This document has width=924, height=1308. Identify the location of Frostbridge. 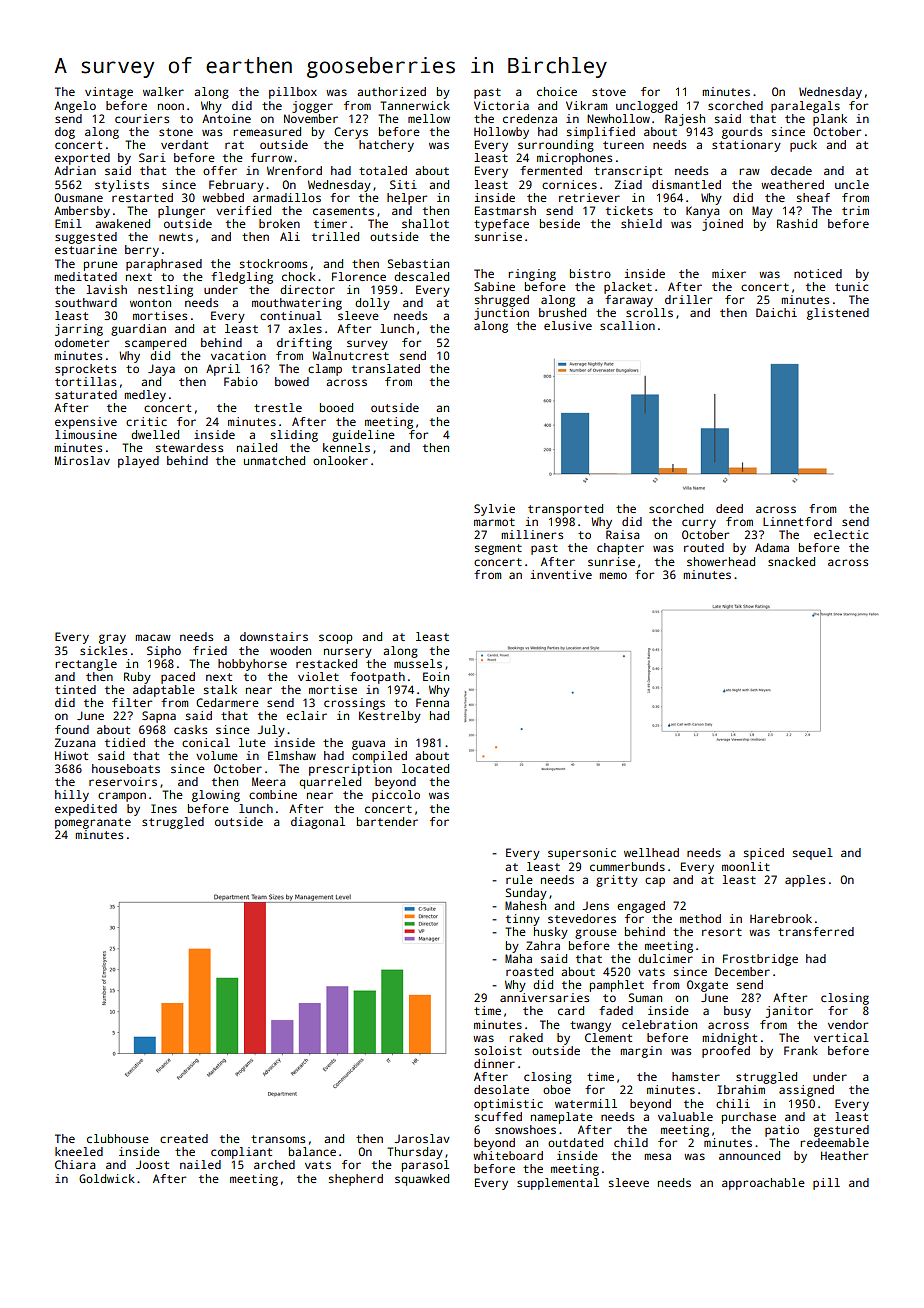
(760, 960).
